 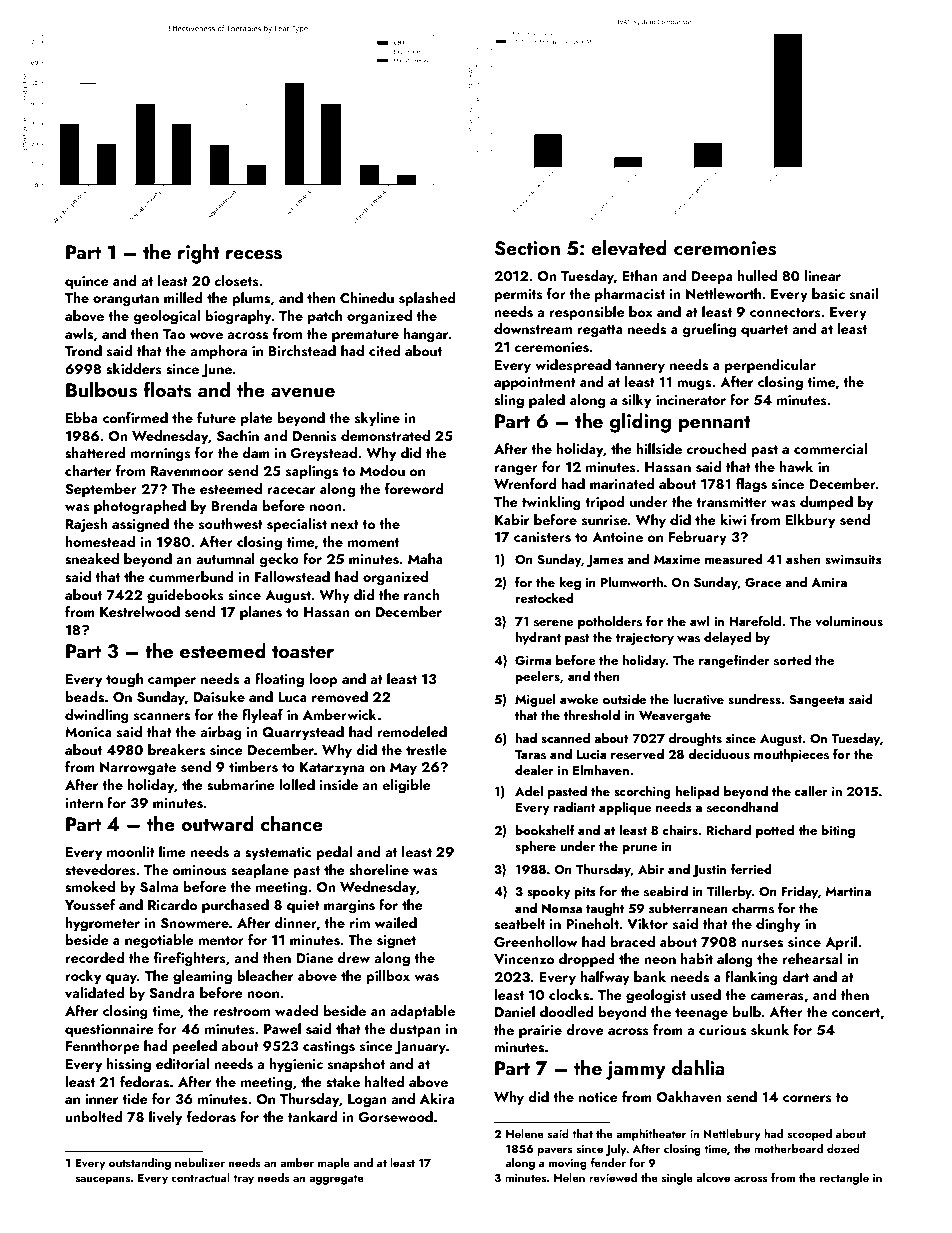 I want to click on lively, so click(x=165, y=1118).
